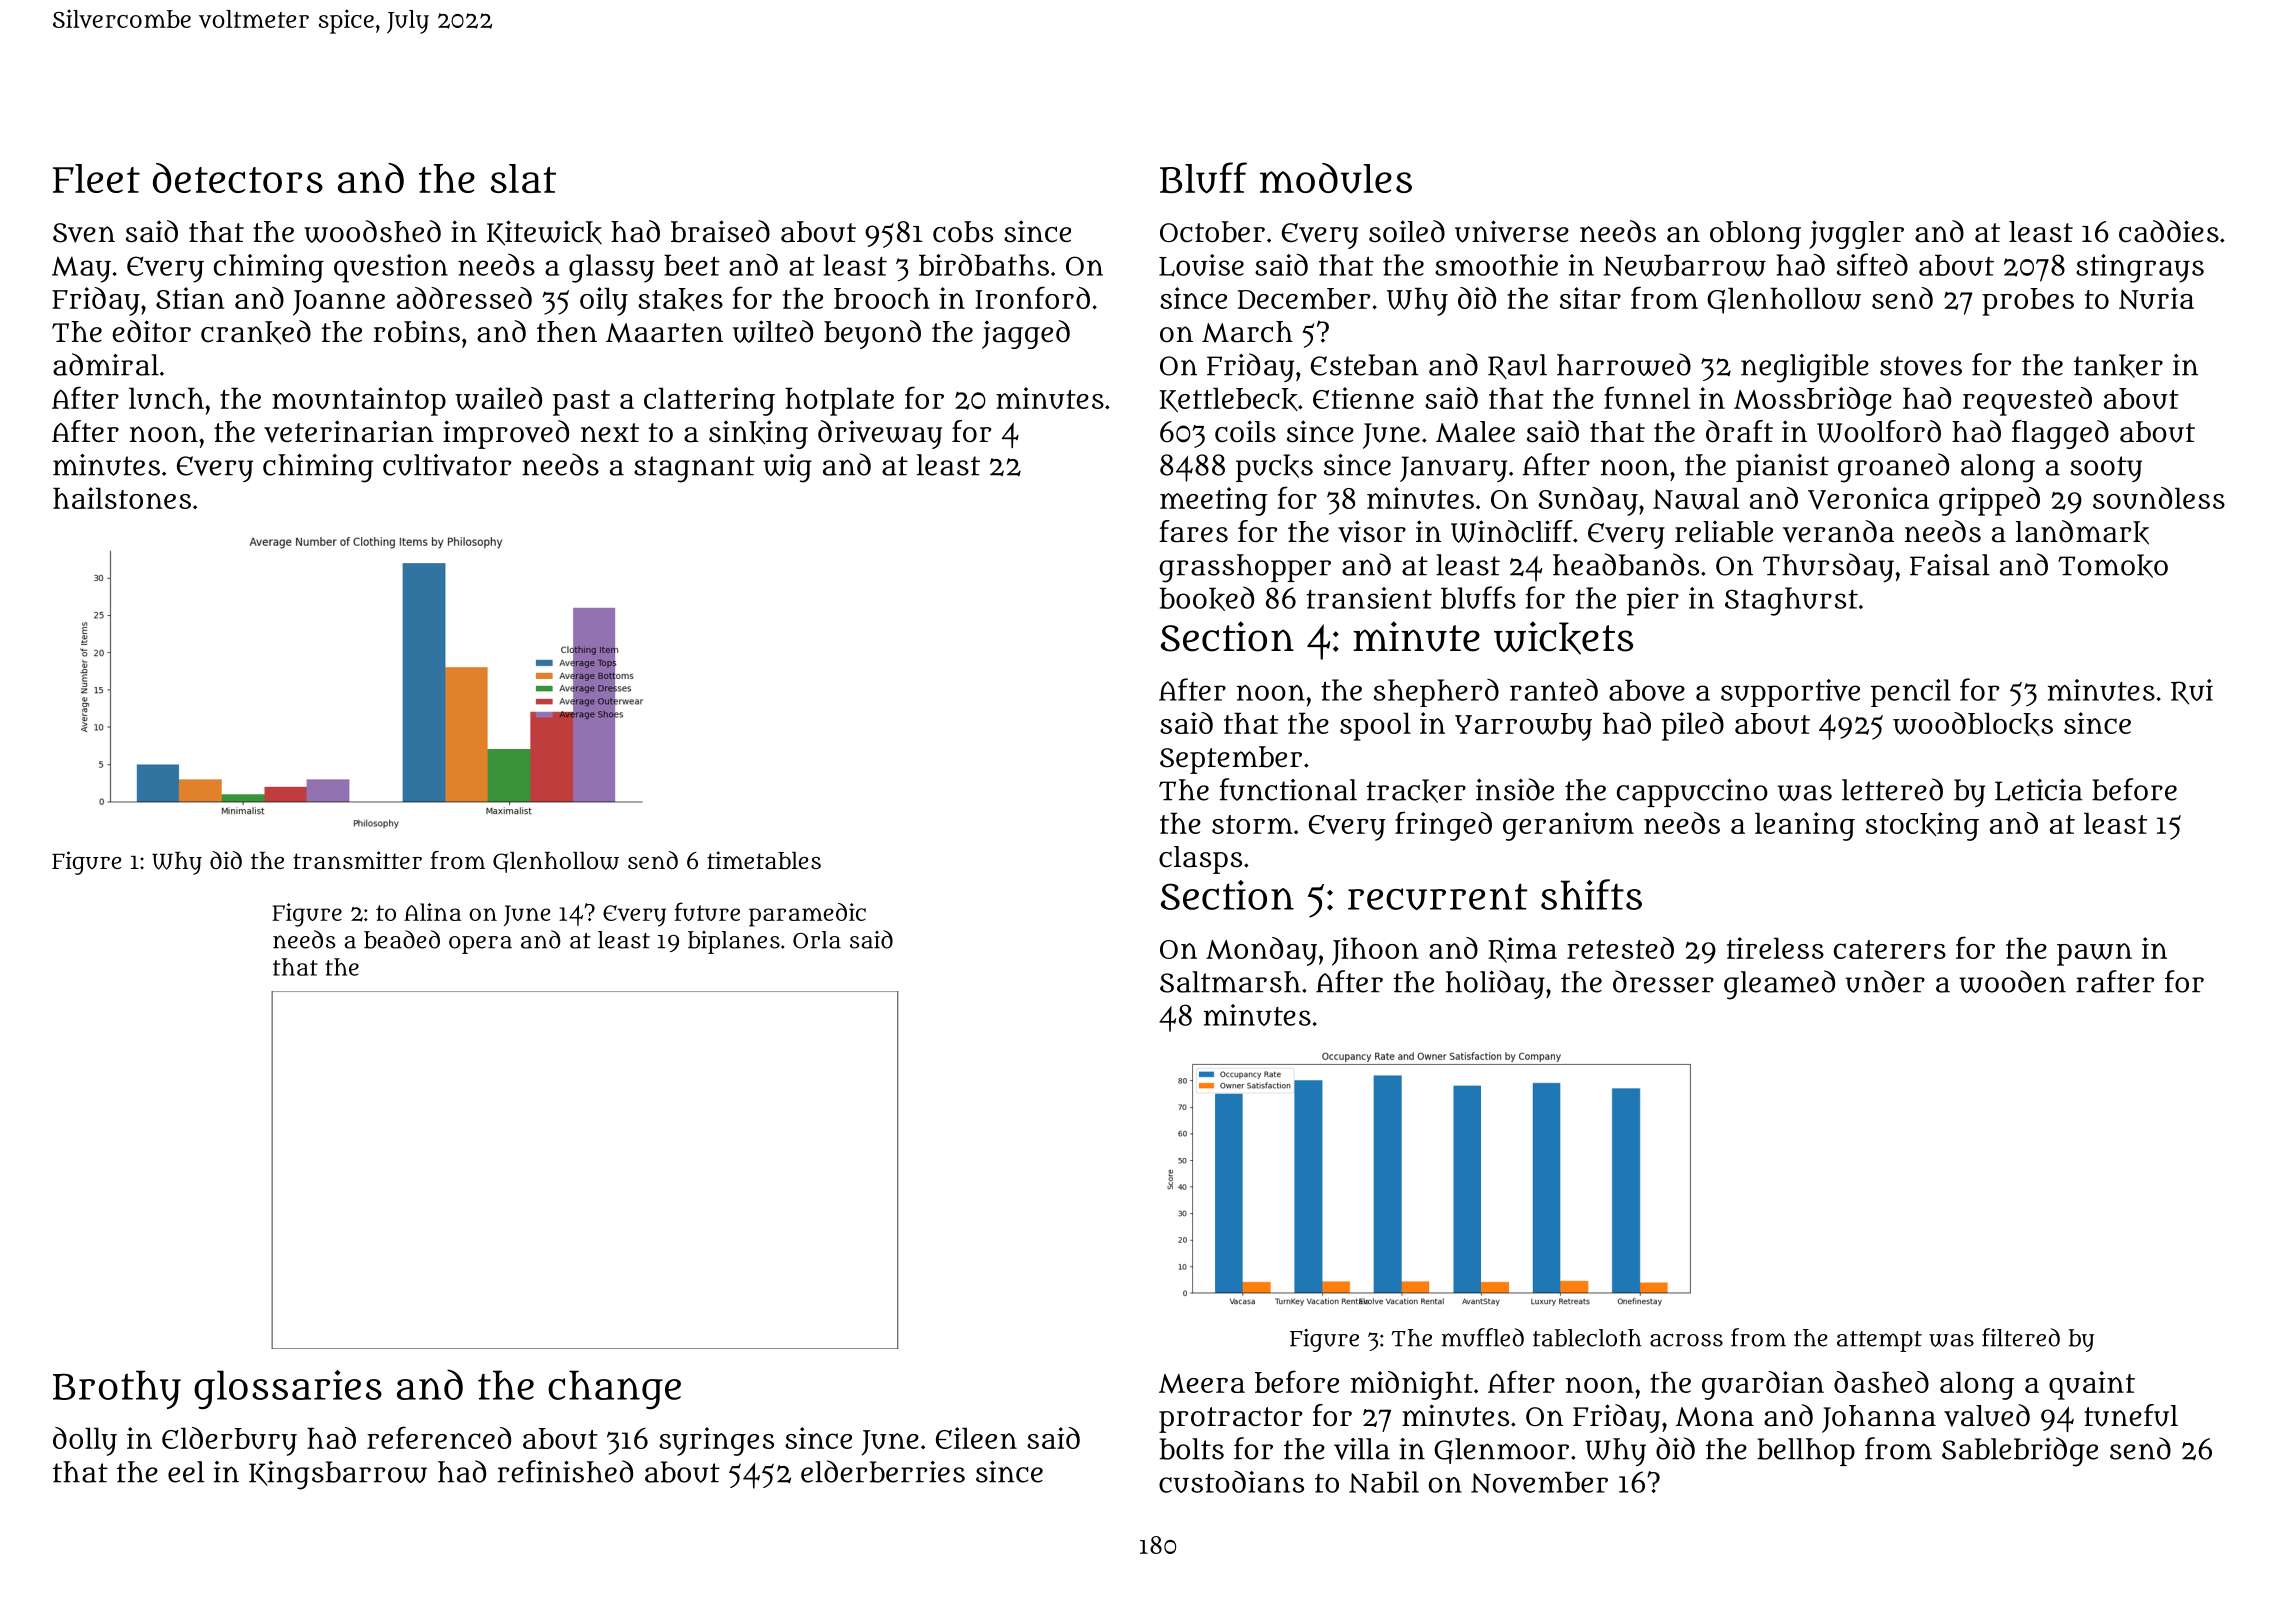  Describe the element at coordinates (402, 939) in the screenshot. I see `beaded` at that location.
